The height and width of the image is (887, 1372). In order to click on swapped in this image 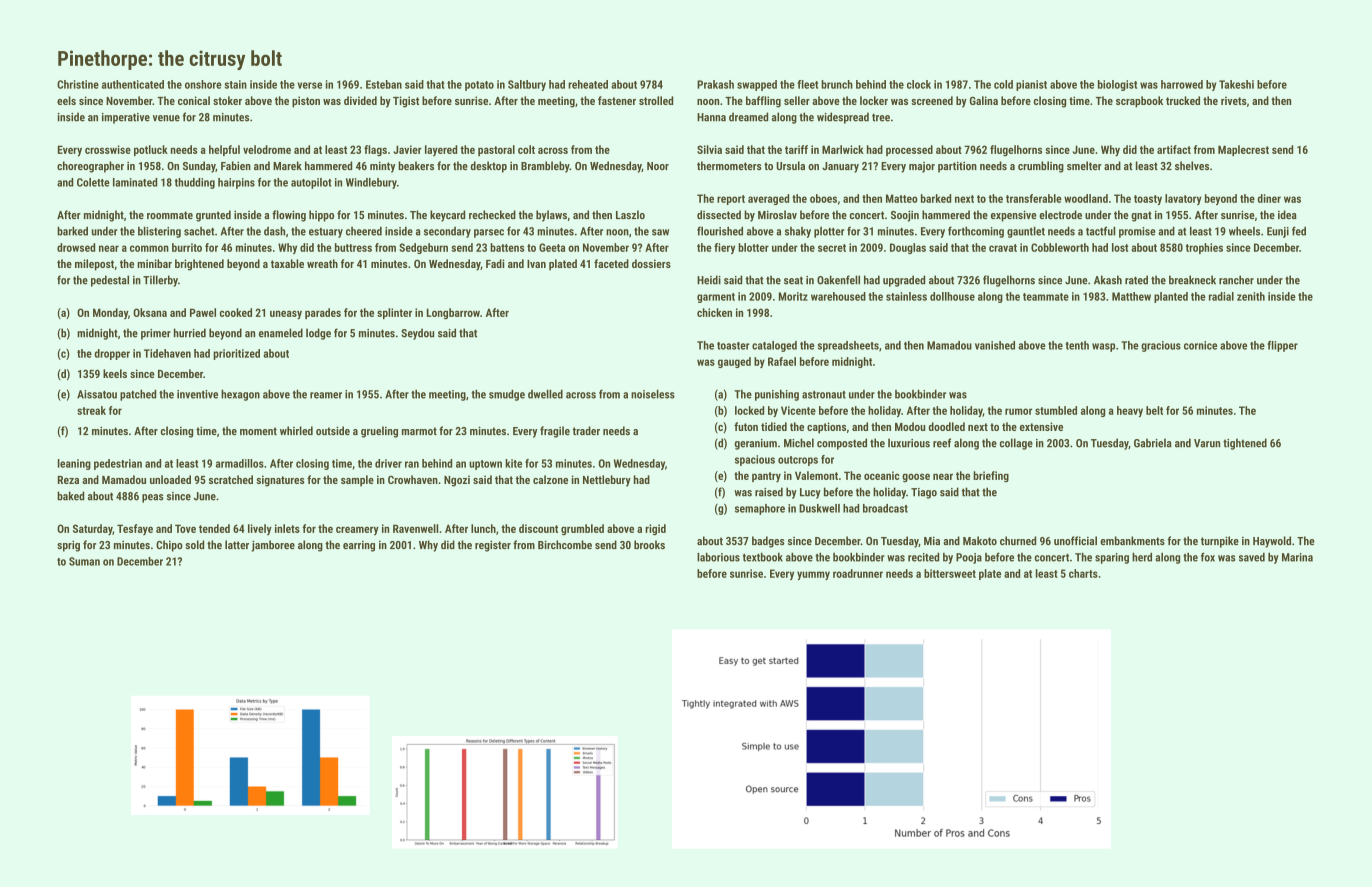, I will do `click(757, 85)`.
